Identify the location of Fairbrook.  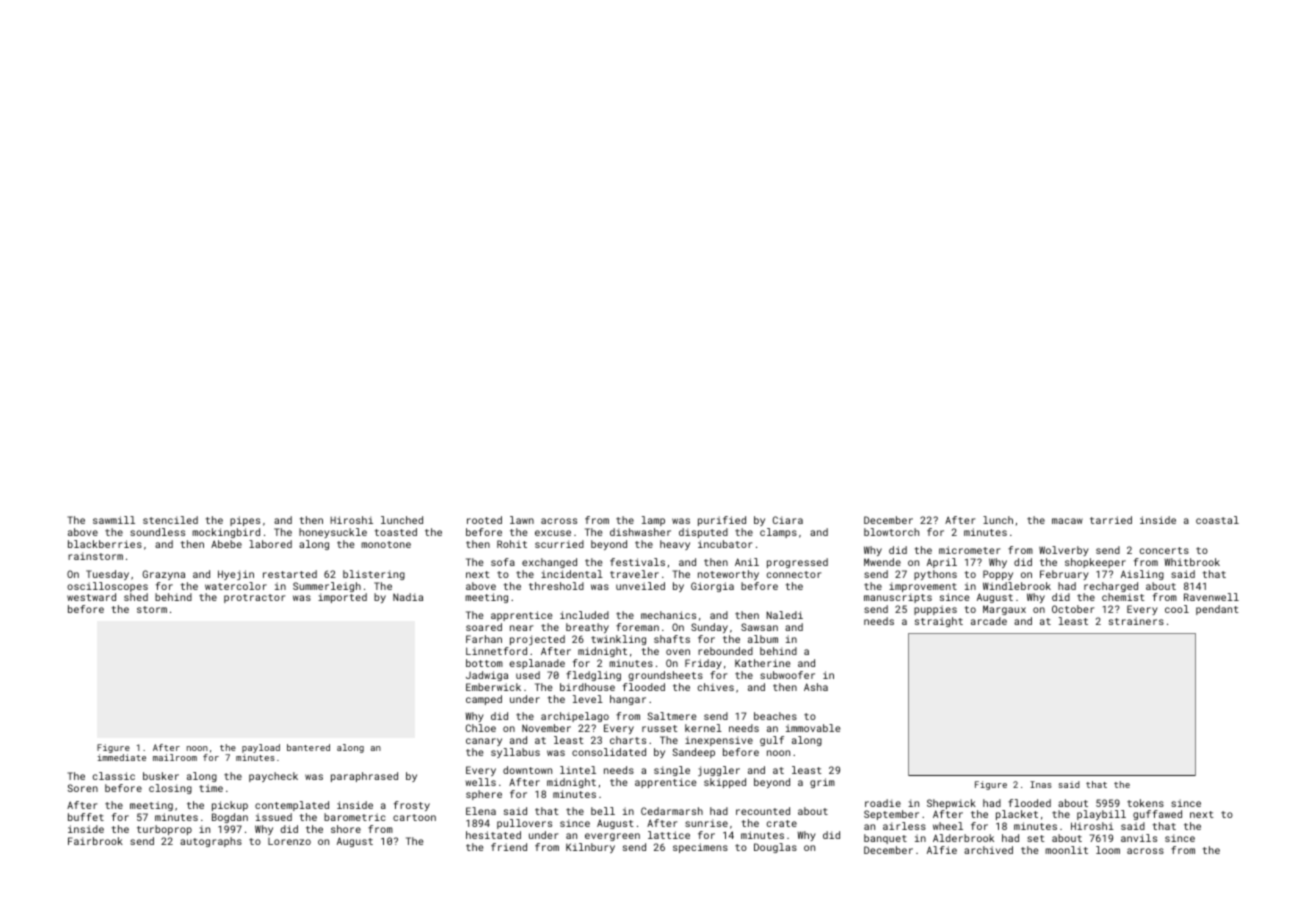
(95, 841).
